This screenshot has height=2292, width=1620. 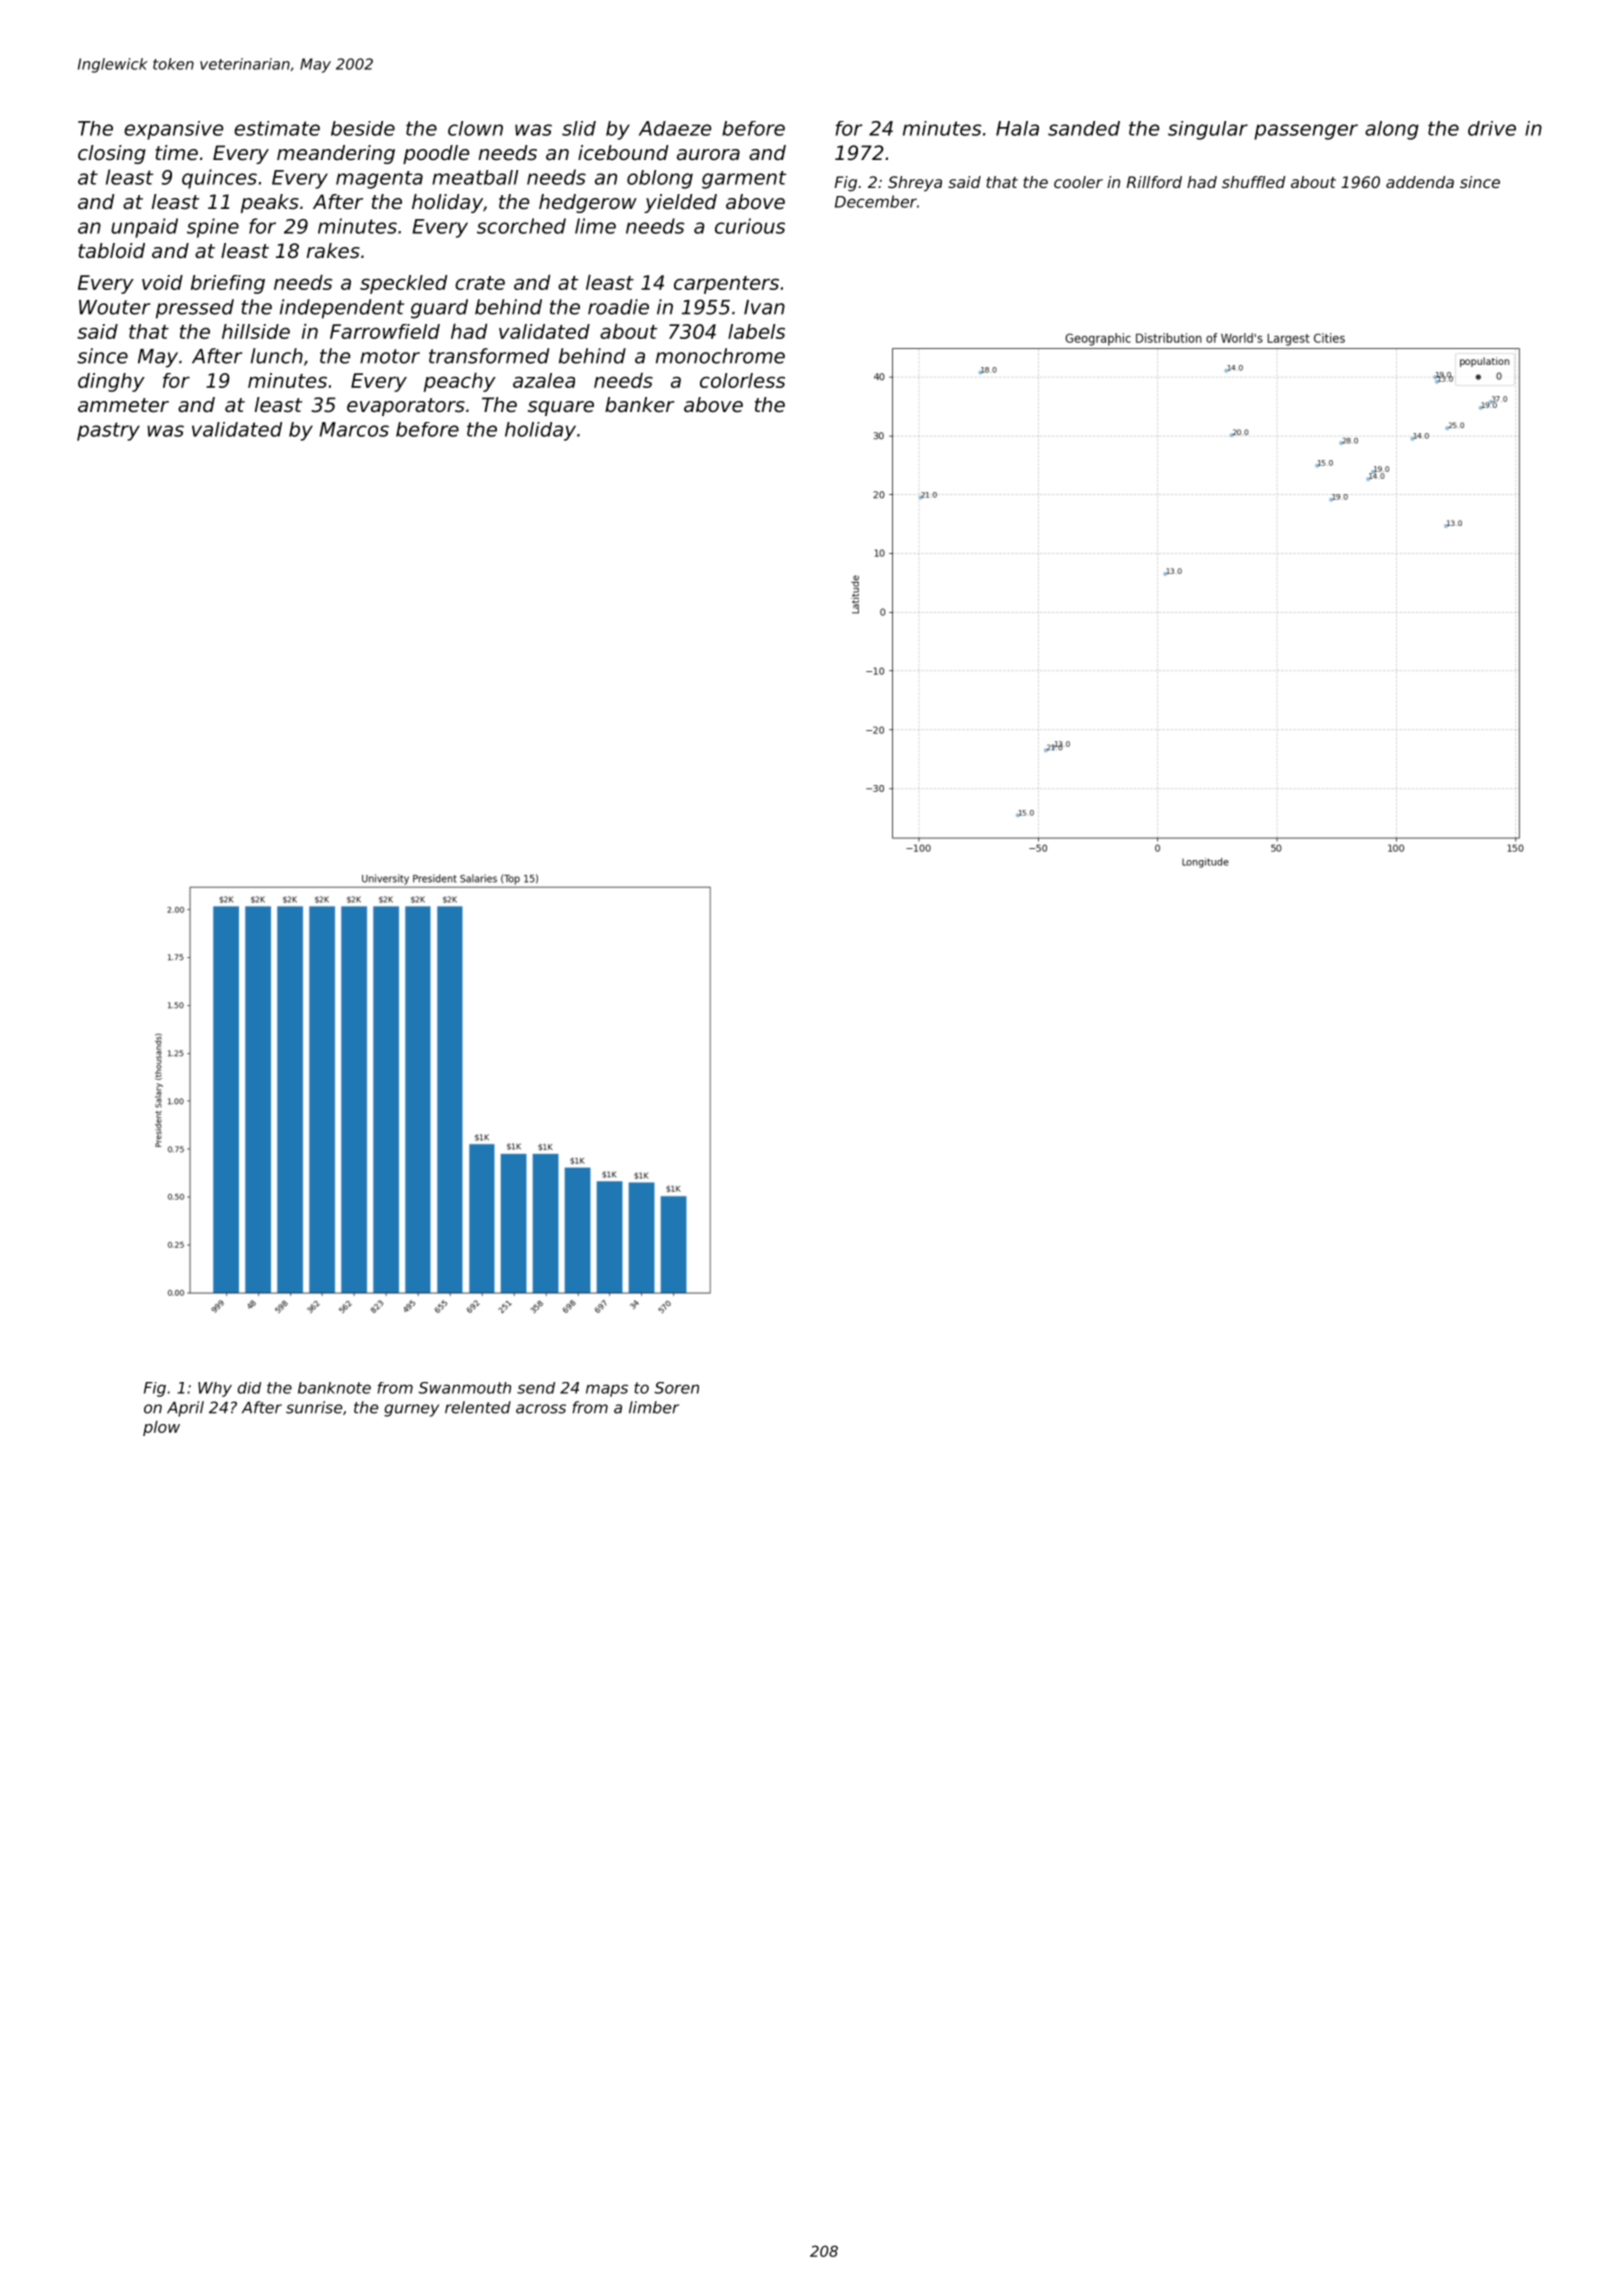 What do you see at coordinates (228, 284) in the screenshot?
I see `briefing` at bounding box center [228, 284].
